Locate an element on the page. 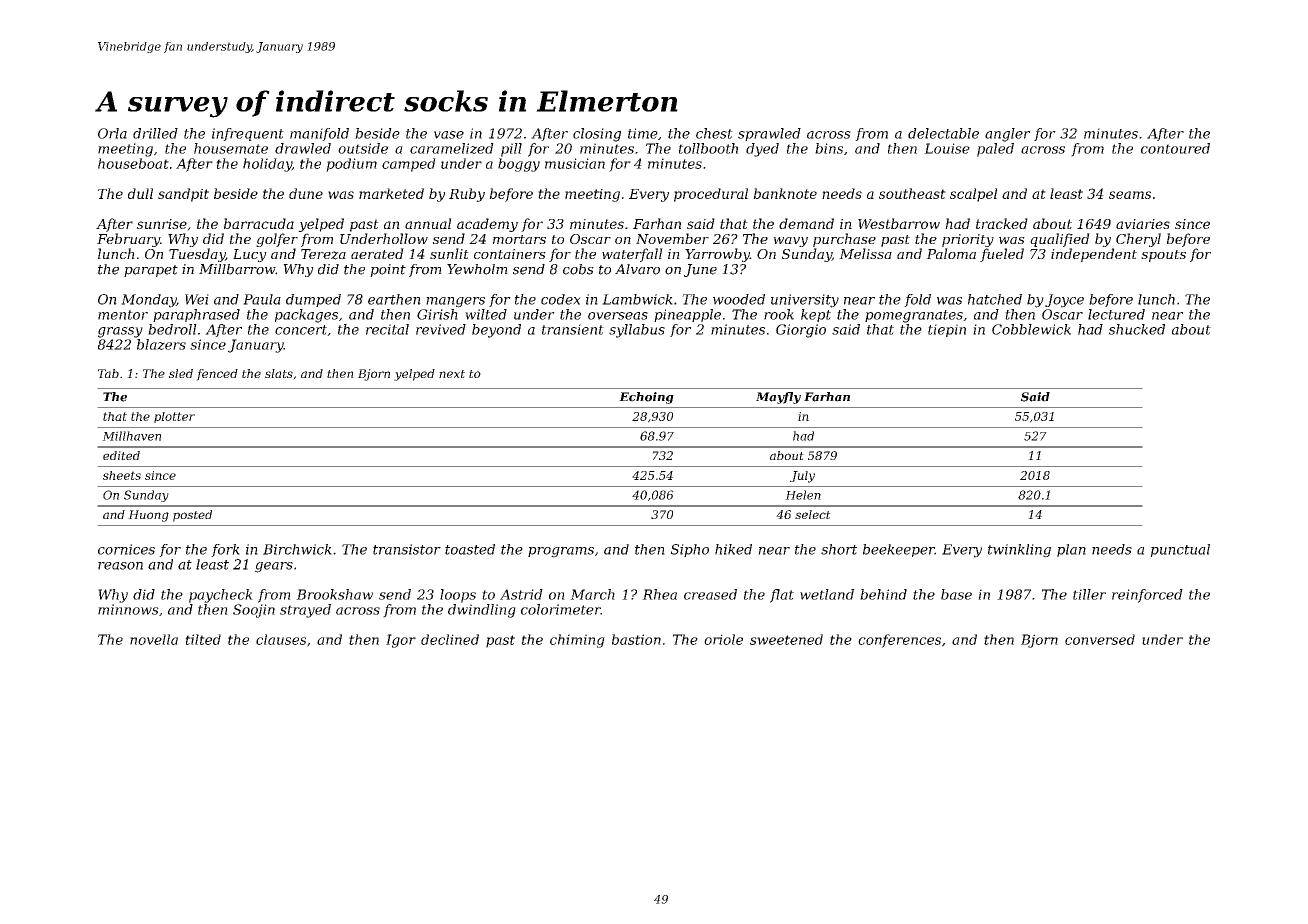 The image size is (1308, 924). wavy is located at coordinates (790, 242).
